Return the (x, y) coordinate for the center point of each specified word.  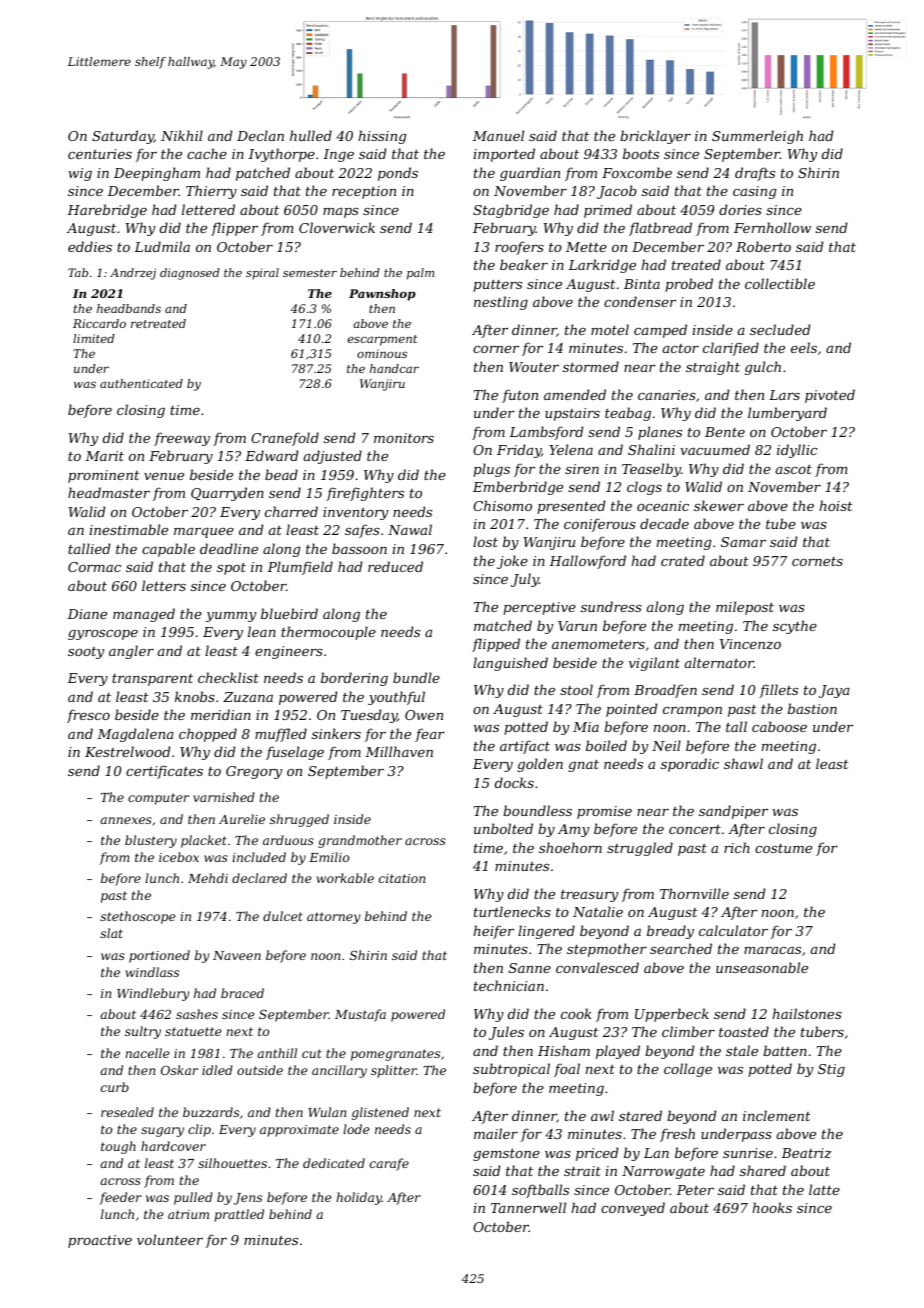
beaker (524, 264)
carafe (389, 1164)
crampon (692, 712)
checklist (228, 677)
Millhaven (399, 751)
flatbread (660, 229)
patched (263, 174)
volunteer (170, 1239)
